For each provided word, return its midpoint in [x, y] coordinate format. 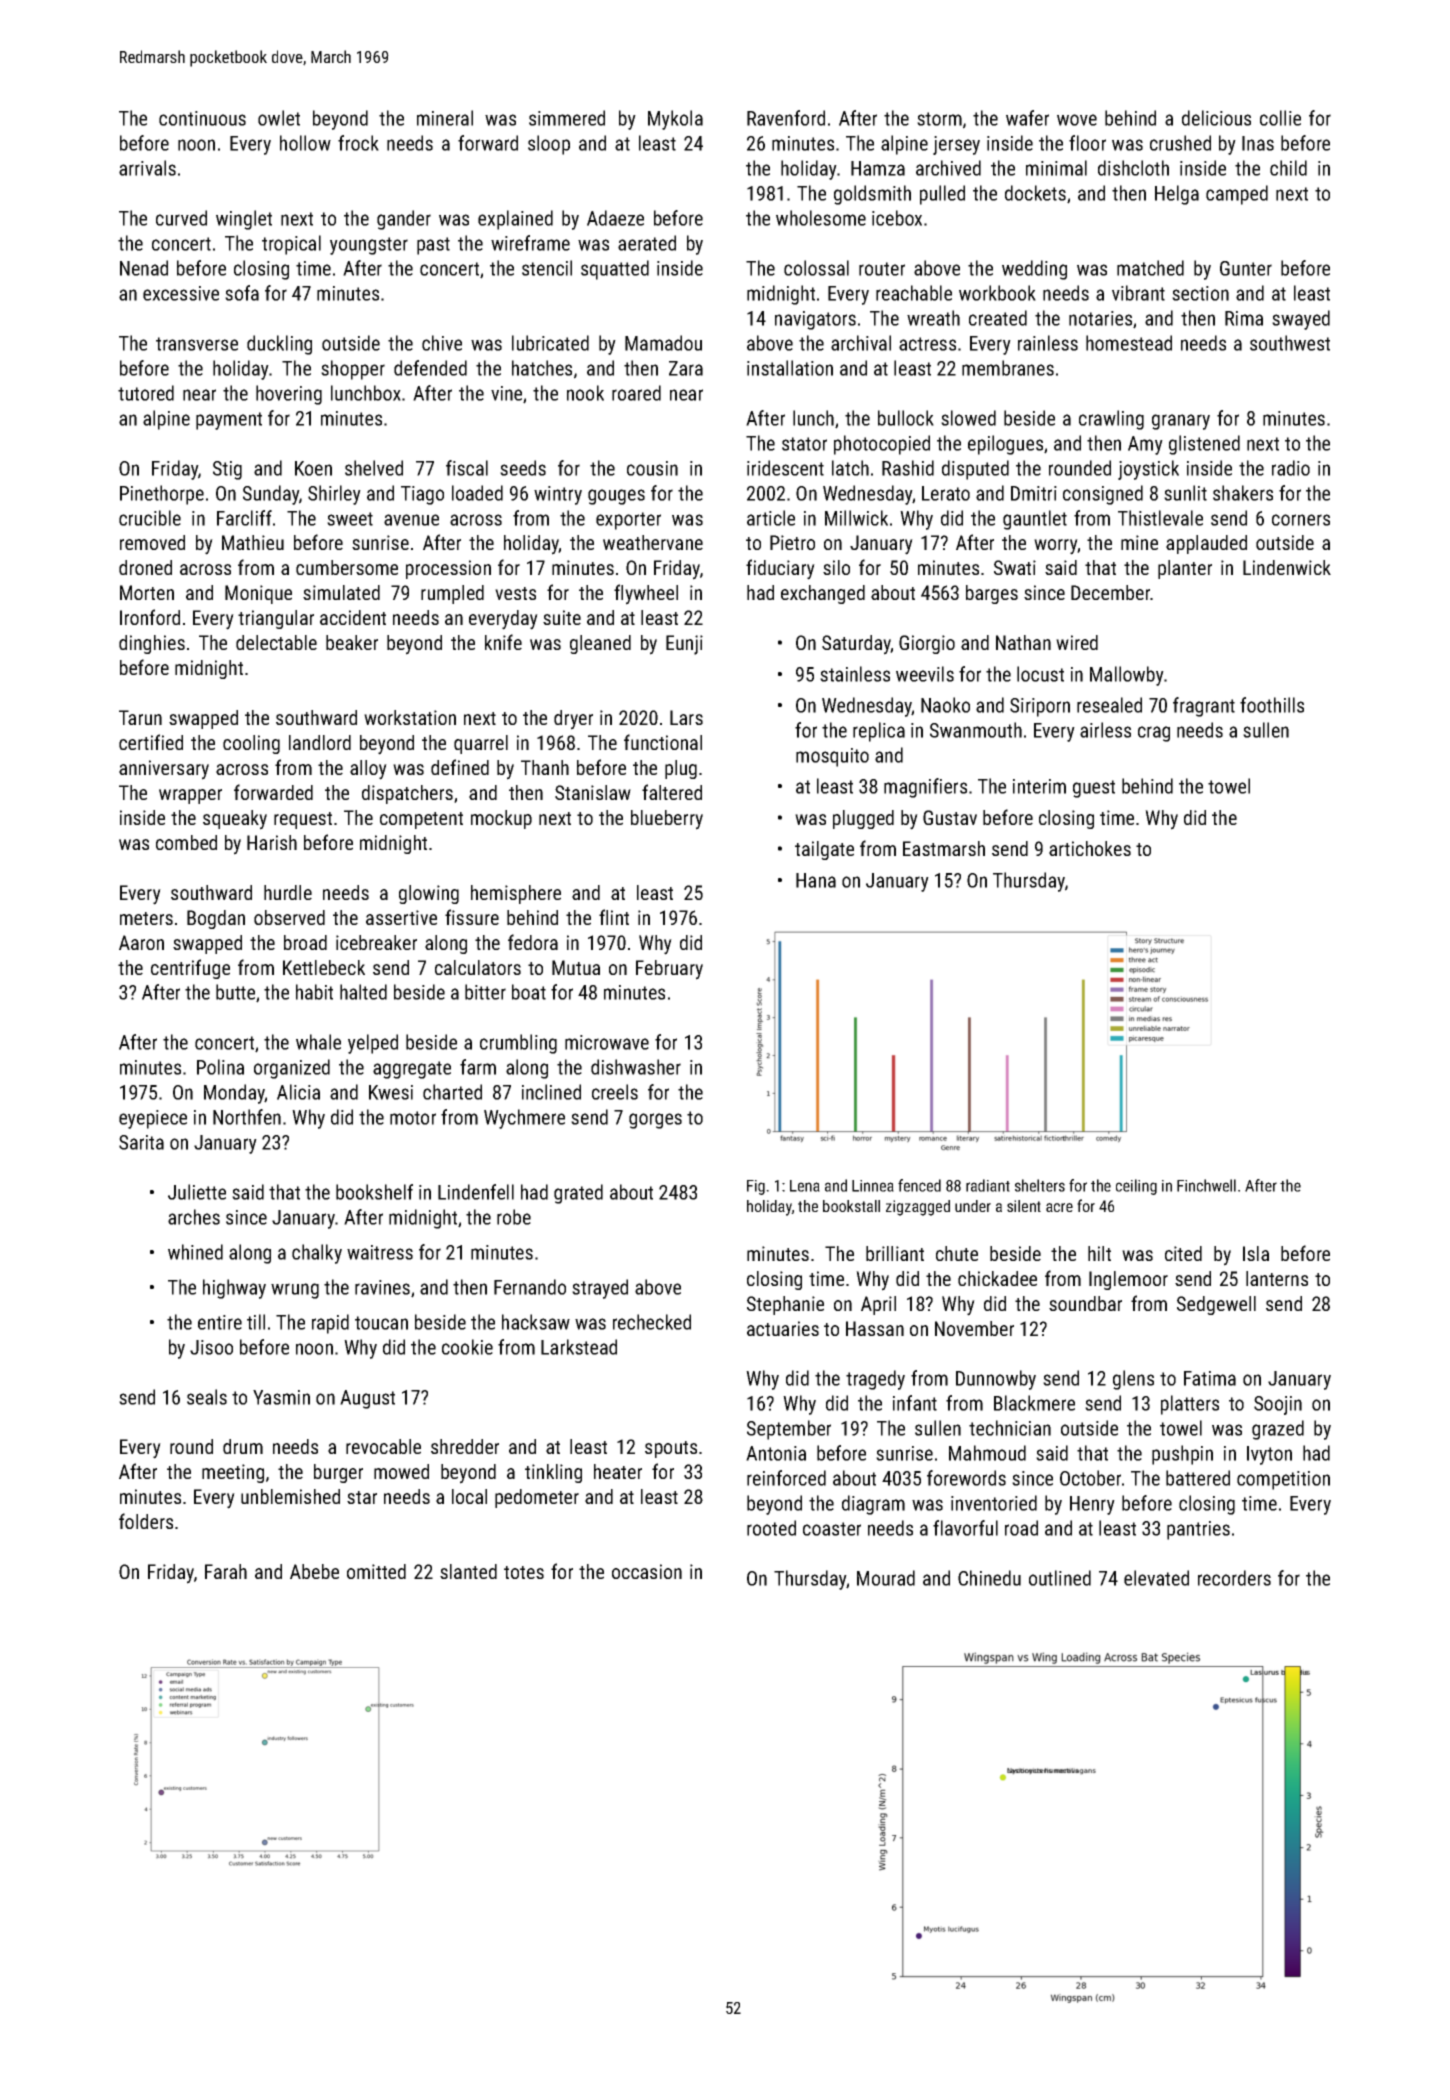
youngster [369, 246]
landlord [320, 742]
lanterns [1277, 1278]
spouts [671, 1449]
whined [195, 1252]
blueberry [667, 820]
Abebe [314, 1571]
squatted [615, 270]
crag [1154, 734]
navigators [815, 320]
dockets [1035, 193]
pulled [942, 195]
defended [430, 368]
